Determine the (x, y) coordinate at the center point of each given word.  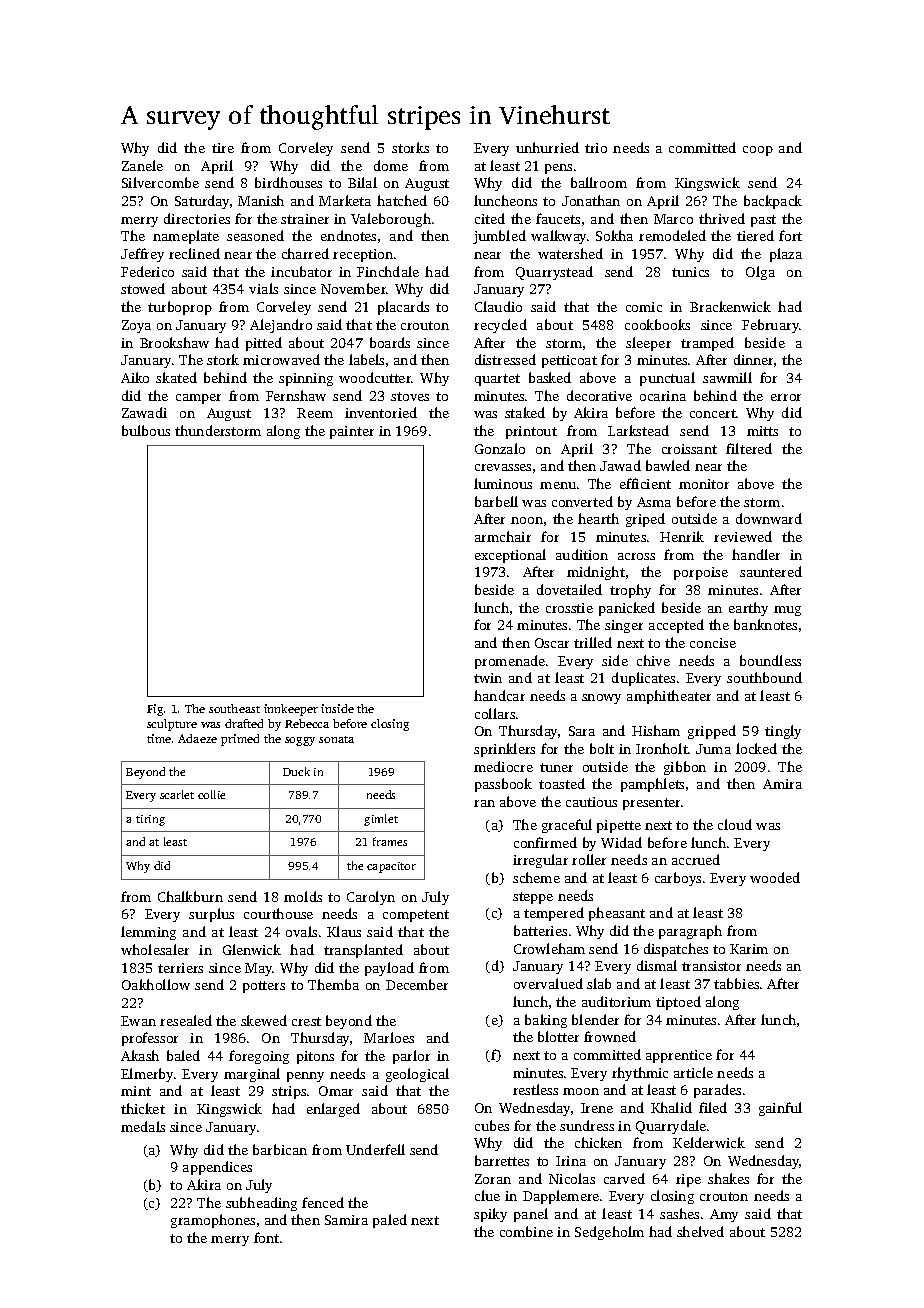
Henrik (682, 536)
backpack (773, 202)
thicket (143, 1108)
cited (490, 218)
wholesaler (155, 949)
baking (546, 1021)
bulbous (146, 430)
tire (223, 148)
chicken (598, 1142)
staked (525, 412)
